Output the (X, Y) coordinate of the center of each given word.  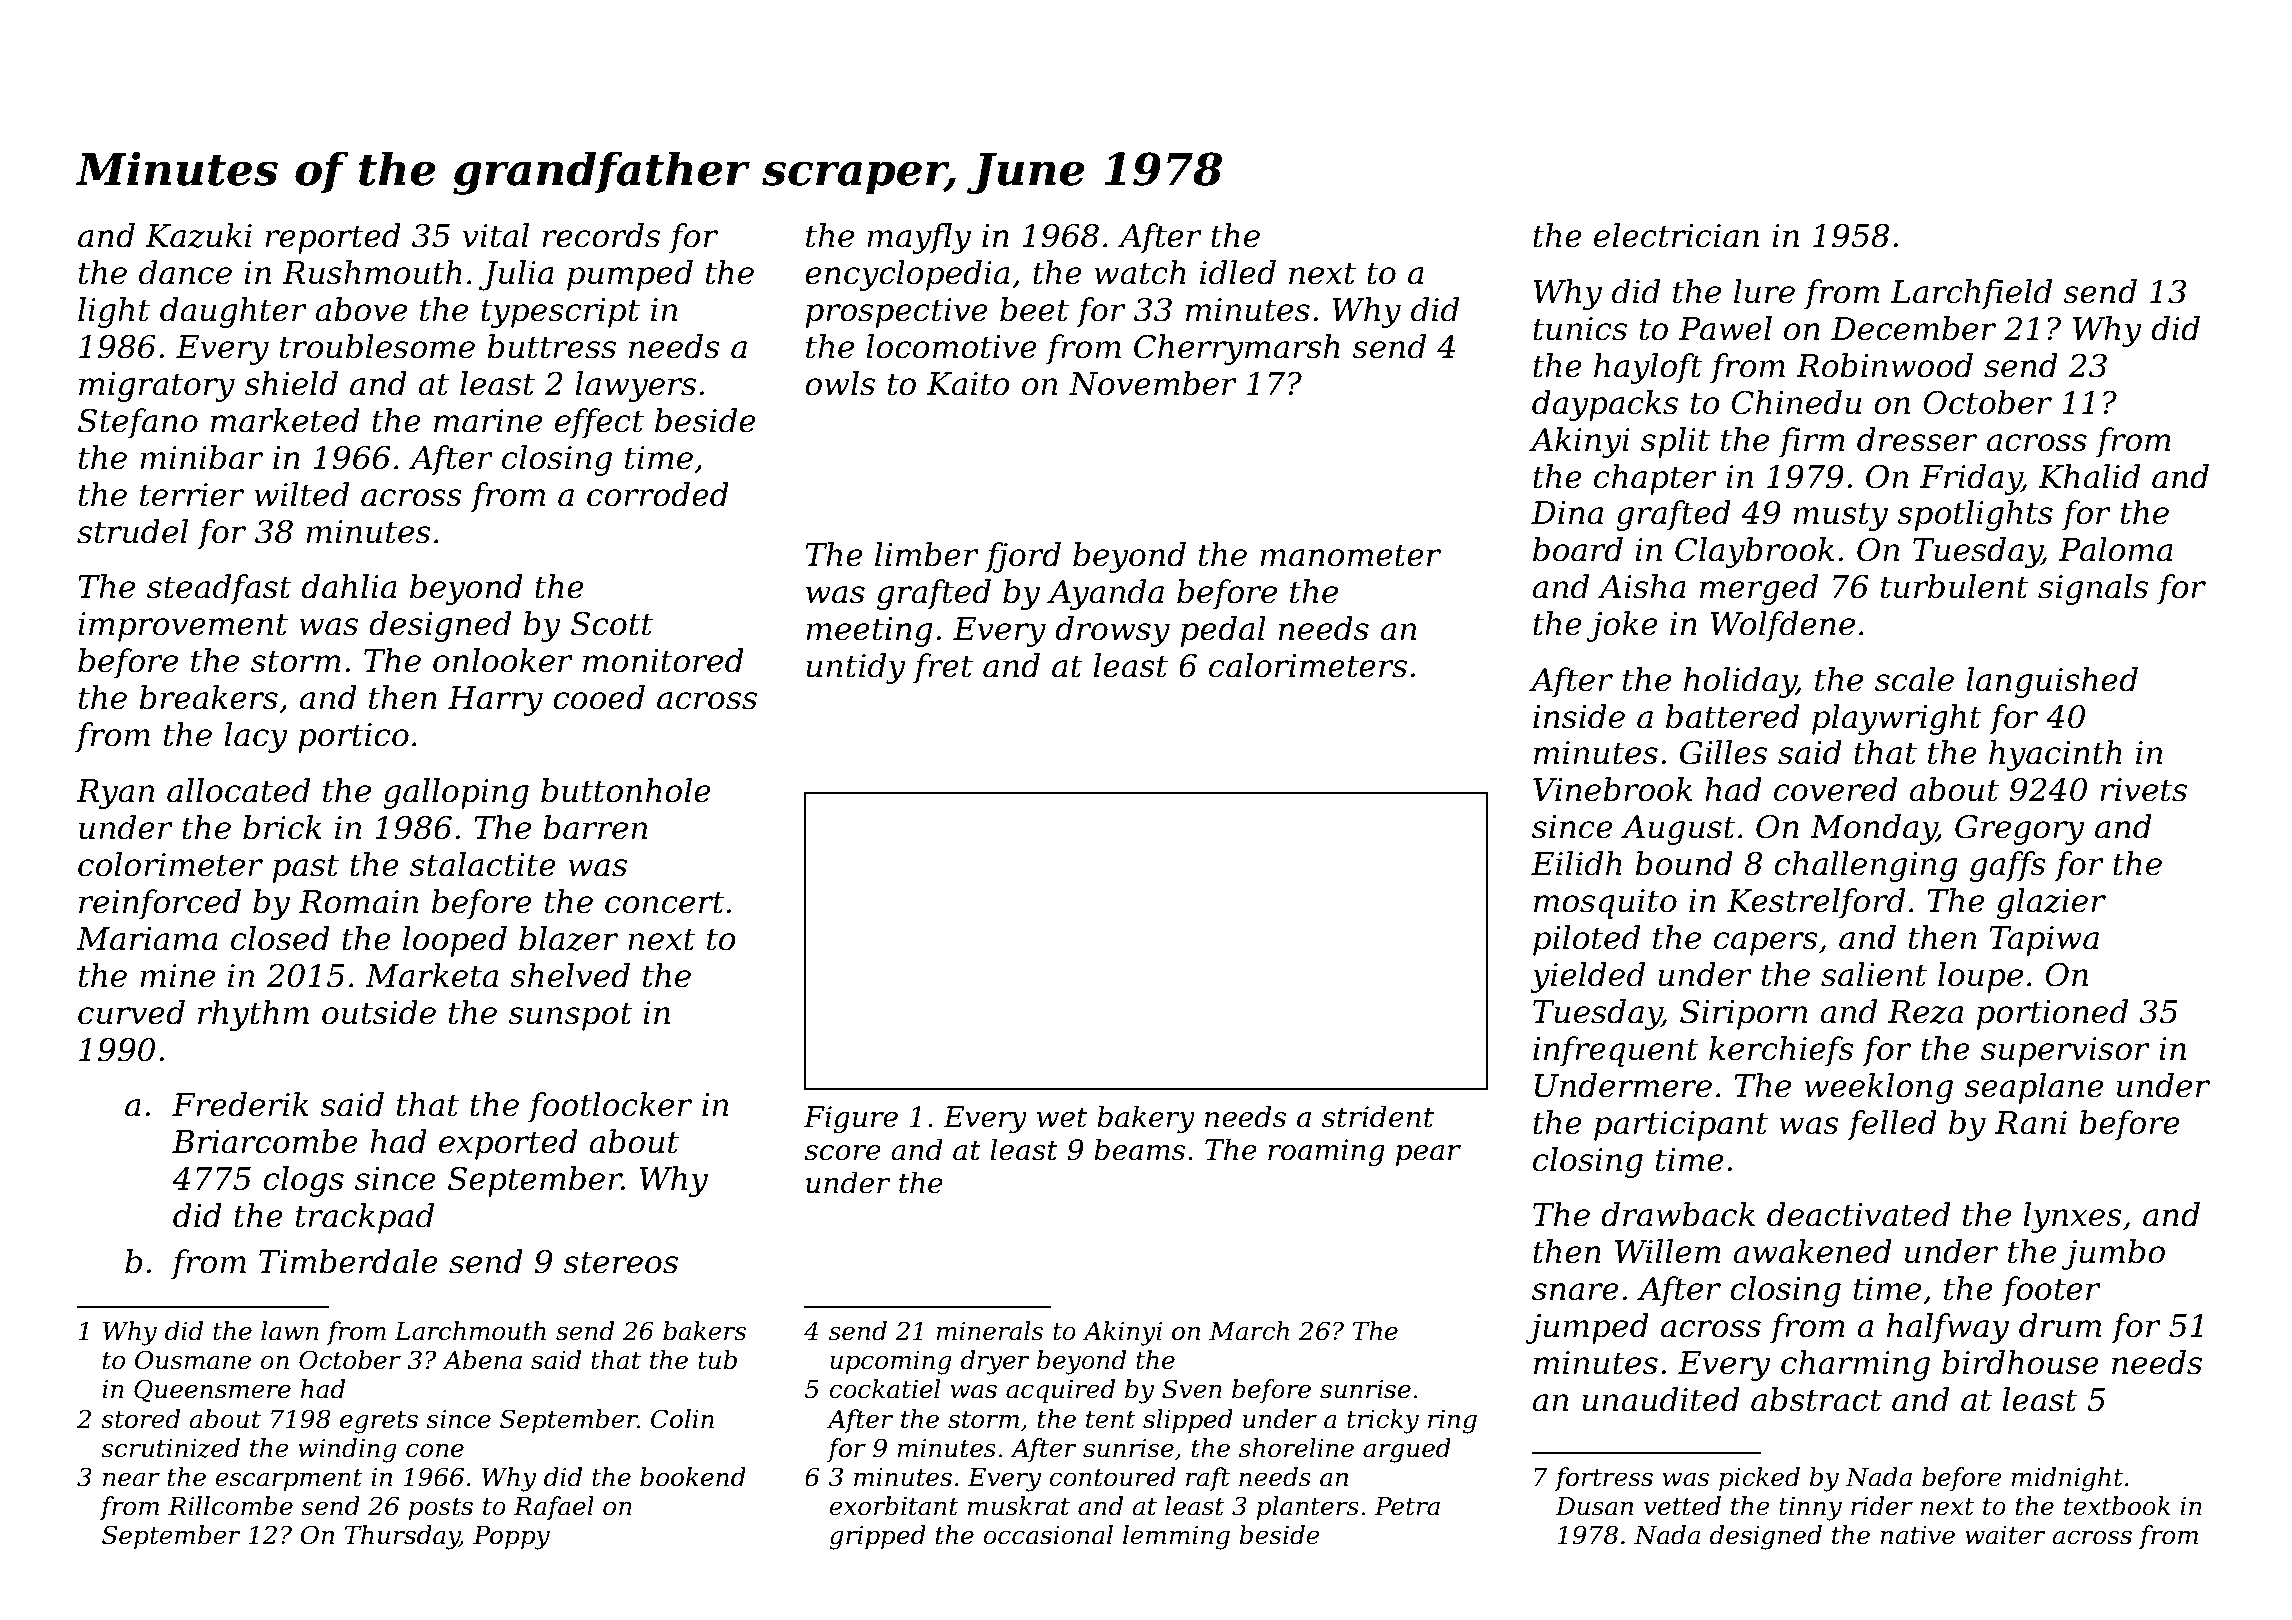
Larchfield (1971, 294)
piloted (1586, 940)
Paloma (2116, 549)
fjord (1023, 557)
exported (508, 1144)
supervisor (2065, 1052)
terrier (192, 495)
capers (1766, 944)
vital (495, 235)
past (306, 868)
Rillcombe (230, 1506)
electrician (1676, 235)
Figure (851, 1120)
